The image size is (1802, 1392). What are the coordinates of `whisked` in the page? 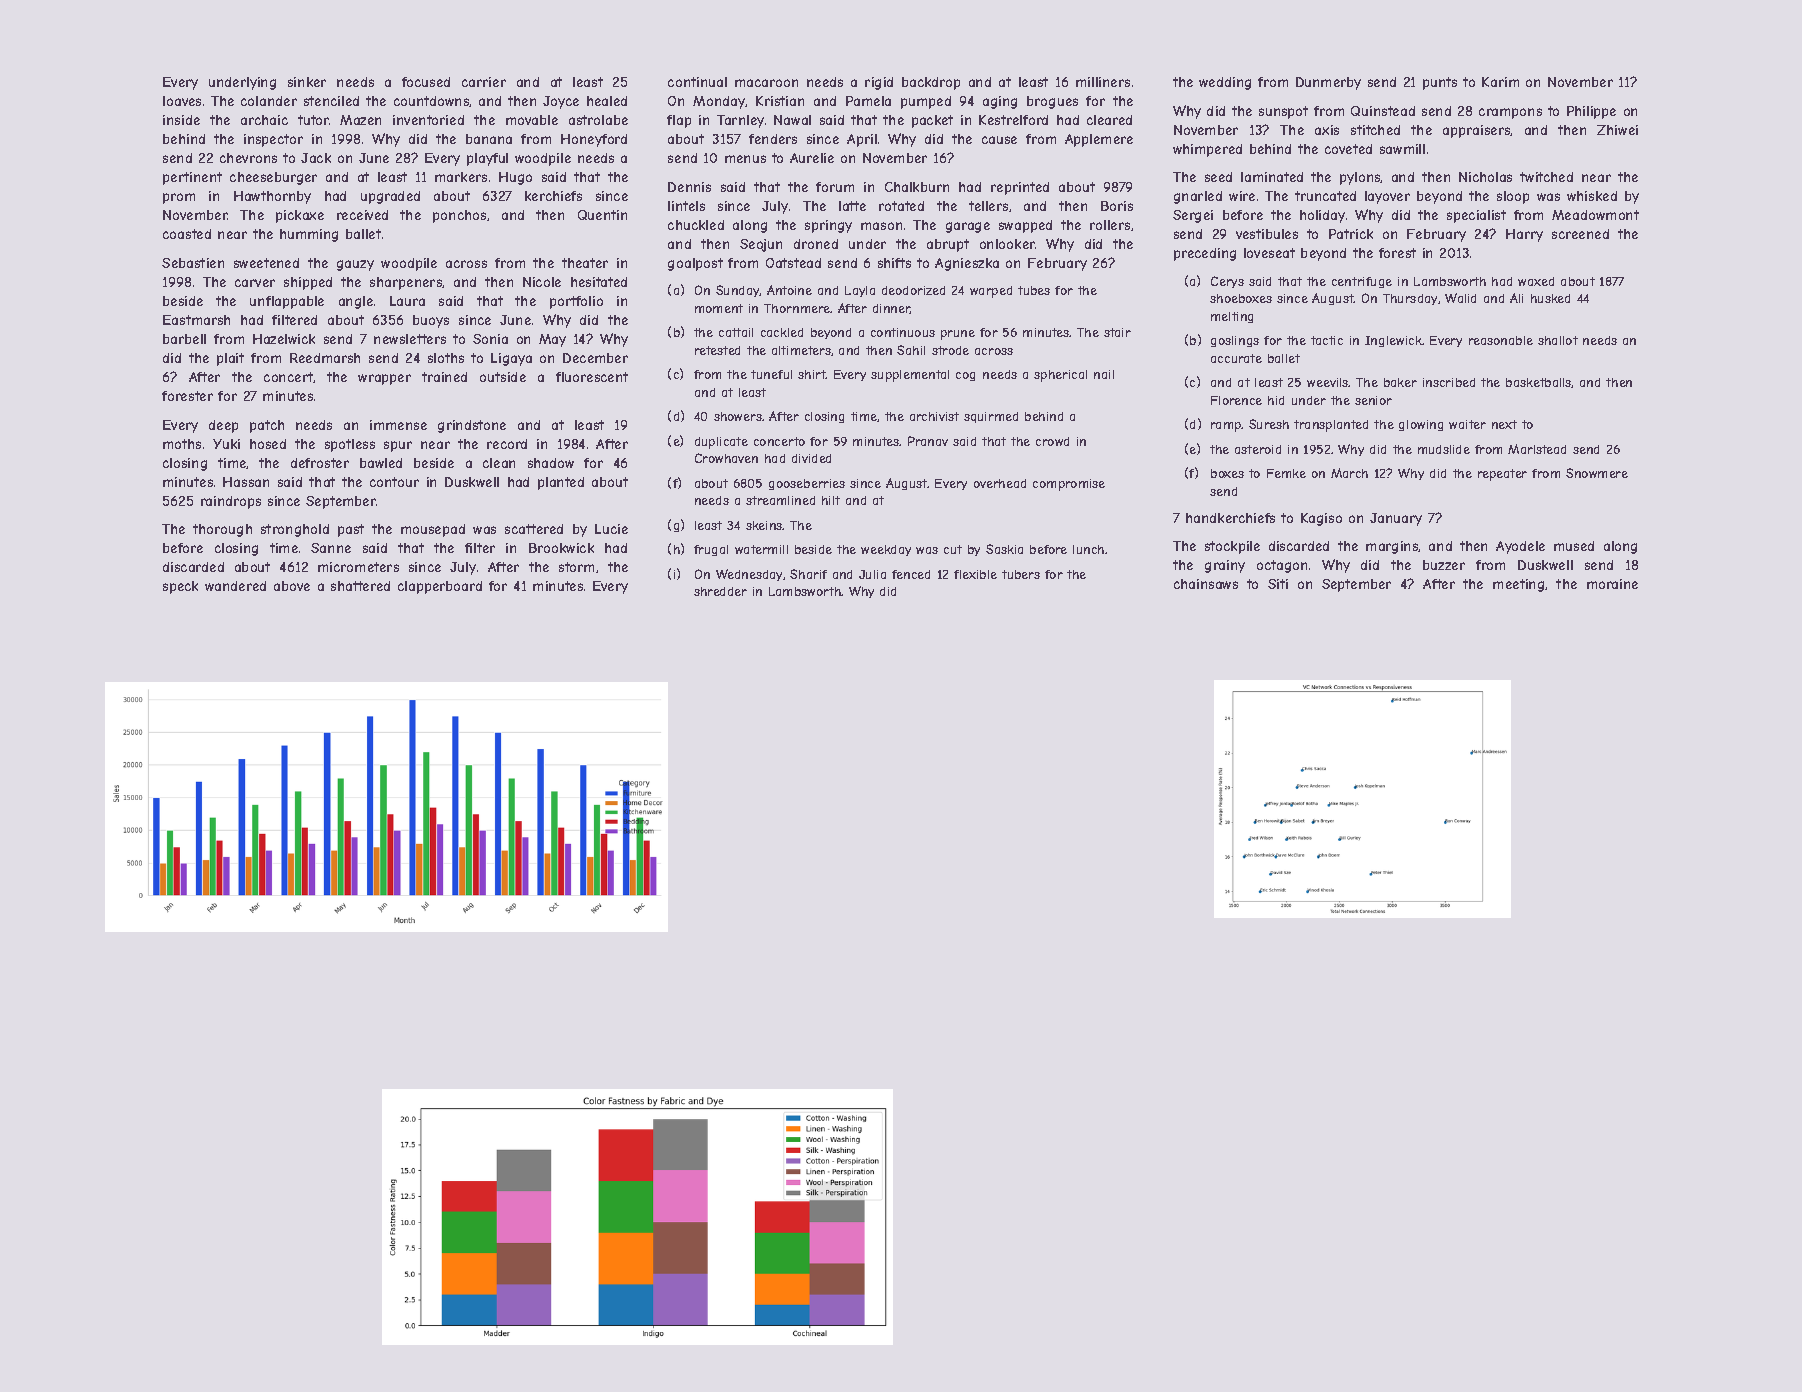 It's located at (1592, 196).
